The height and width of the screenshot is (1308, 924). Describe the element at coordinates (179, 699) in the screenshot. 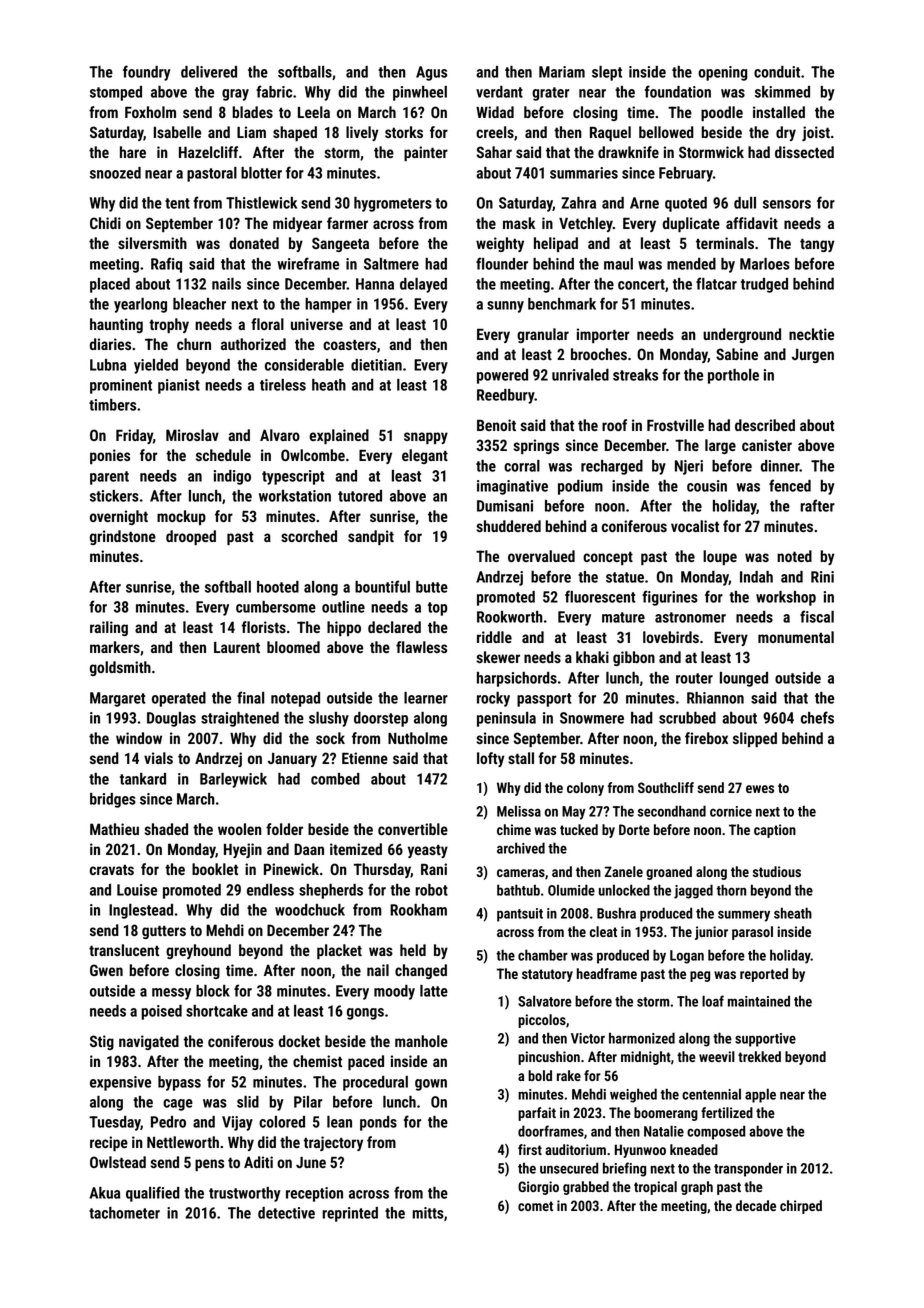

I see `operated` at that location.
